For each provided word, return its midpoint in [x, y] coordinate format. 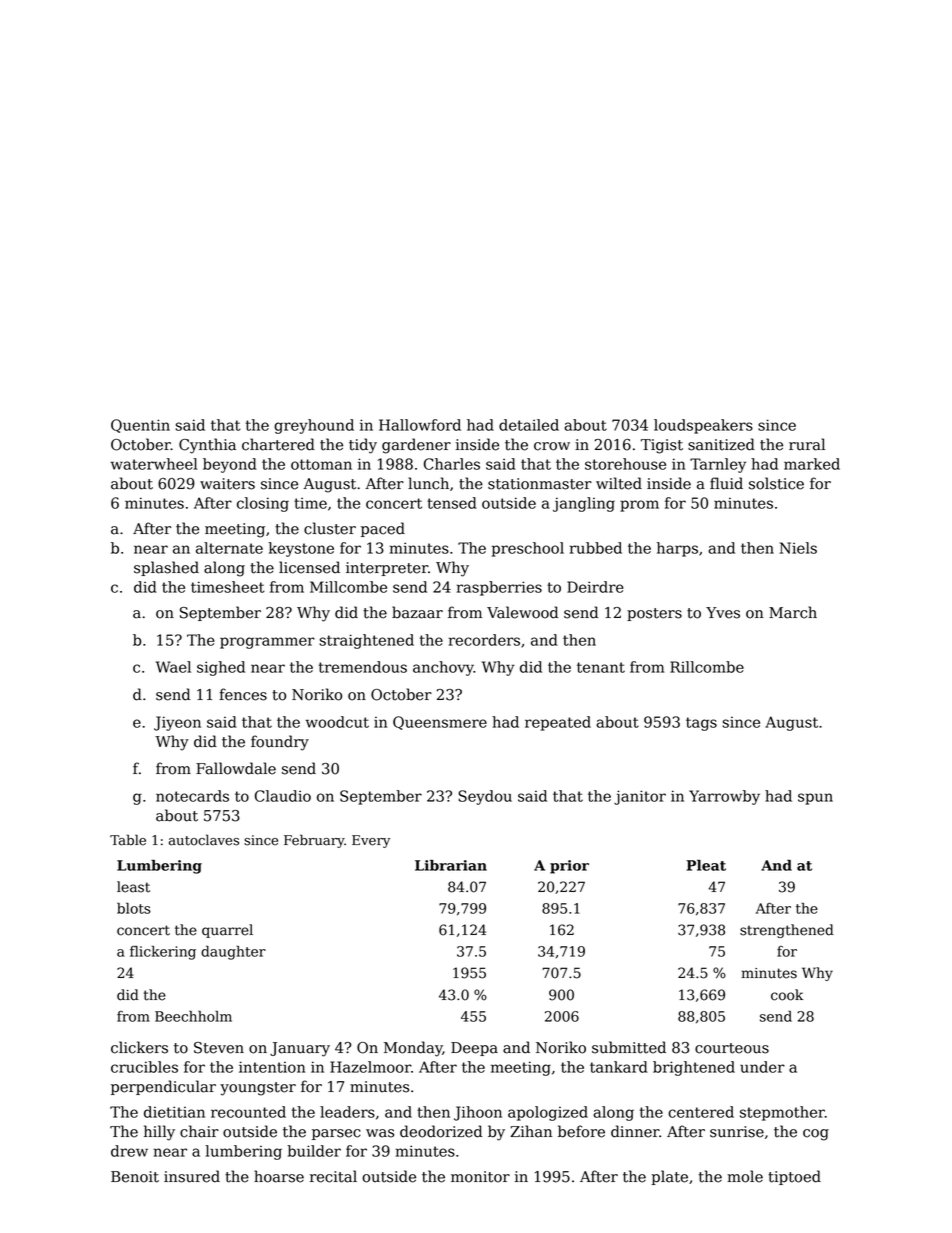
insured [192, 1176]
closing [263, 504]
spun [815, 799]
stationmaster [540, 484]
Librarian [451, 865]
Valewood [522, 612]
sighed [221, 668]
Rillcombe [707, 667]
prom [639, 506]
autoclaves [204, 840]
